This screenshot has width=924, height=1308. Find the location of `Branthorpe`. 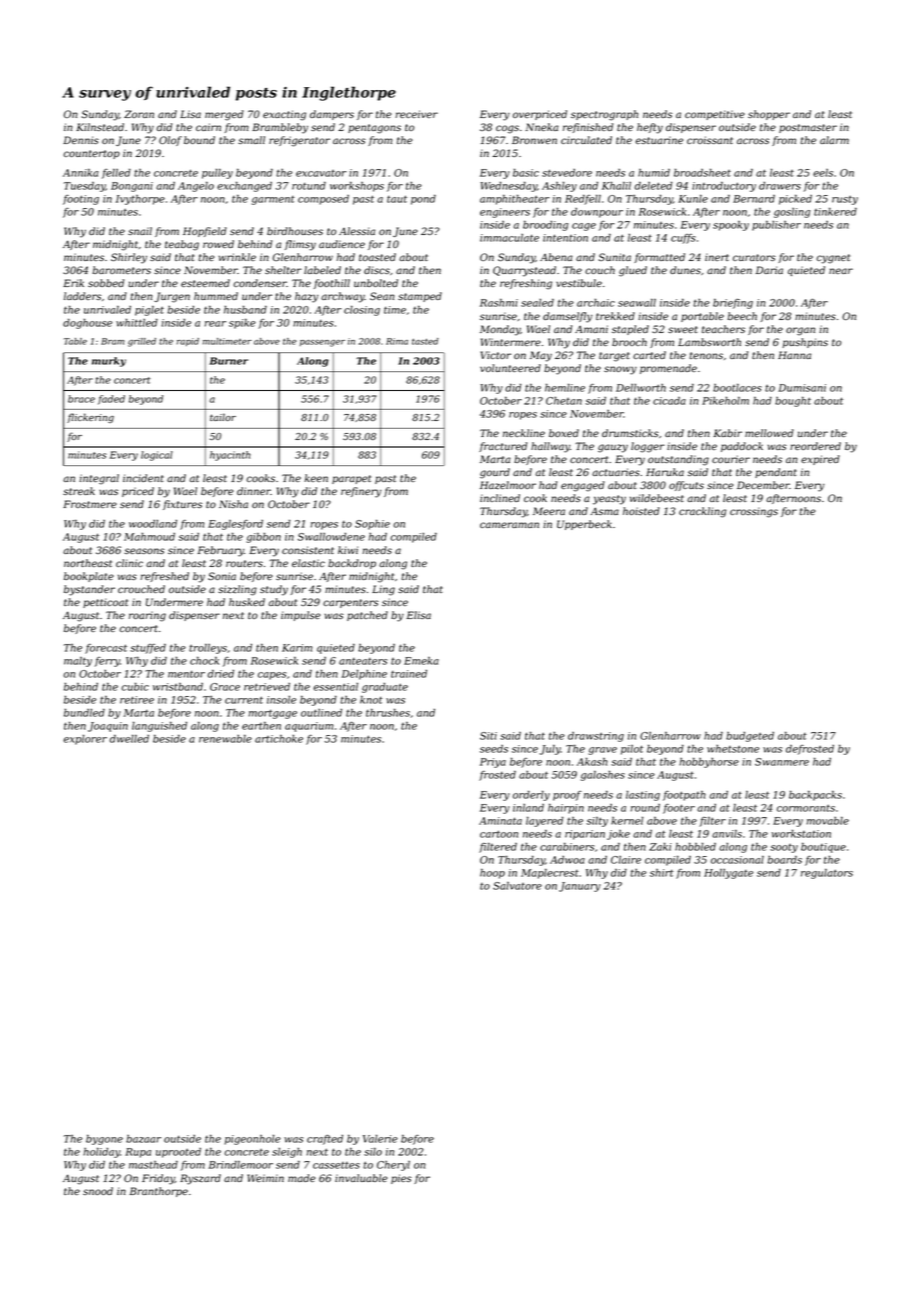

Branthorpe is located at coordinates (158, 1192).
